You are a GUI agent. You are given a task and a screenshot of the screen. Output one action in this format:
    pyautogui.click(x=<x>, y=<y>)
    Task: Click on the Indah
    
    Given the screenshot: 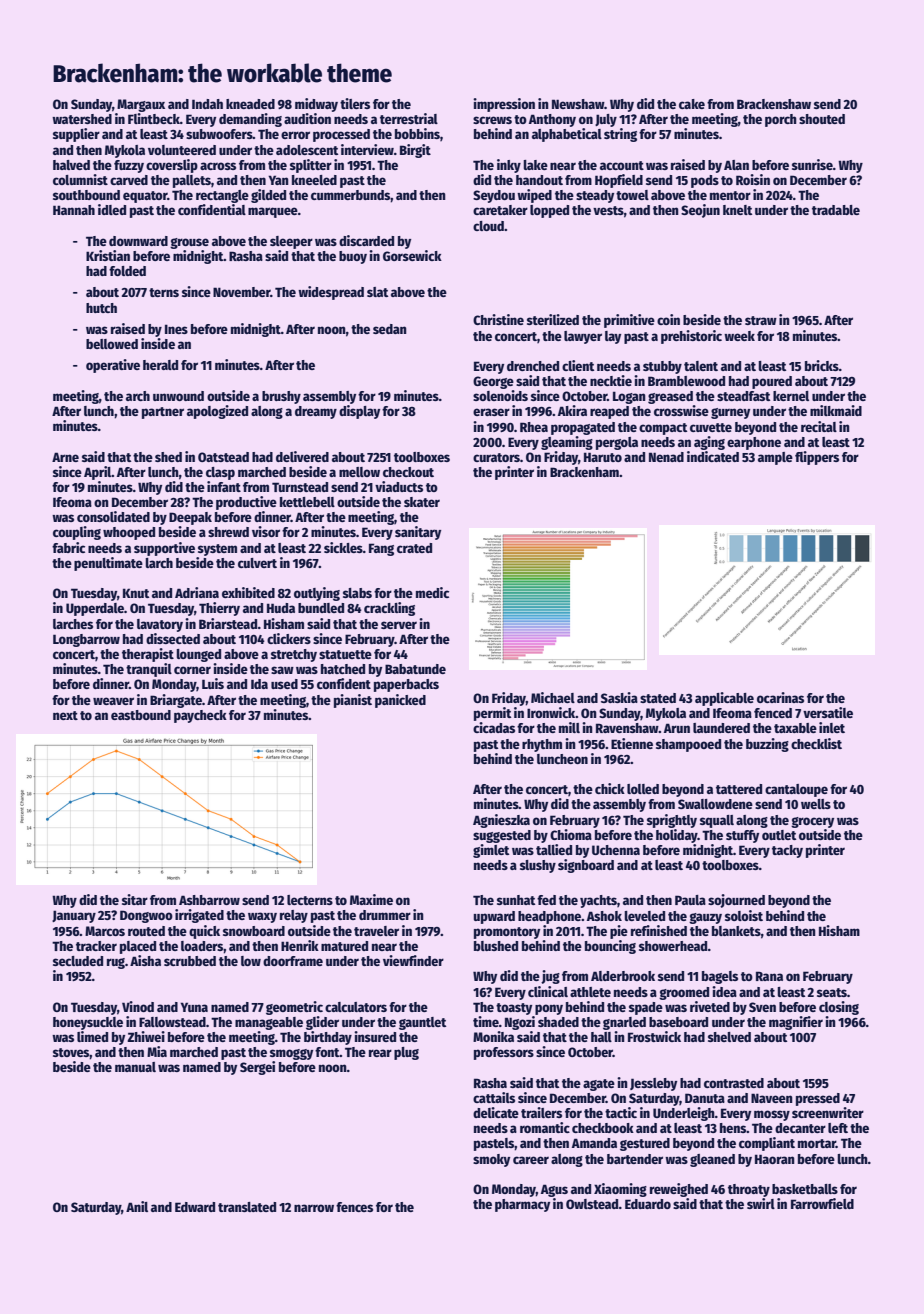 What is the action you would take?
    pyautogui.click(x=207, y=104)
